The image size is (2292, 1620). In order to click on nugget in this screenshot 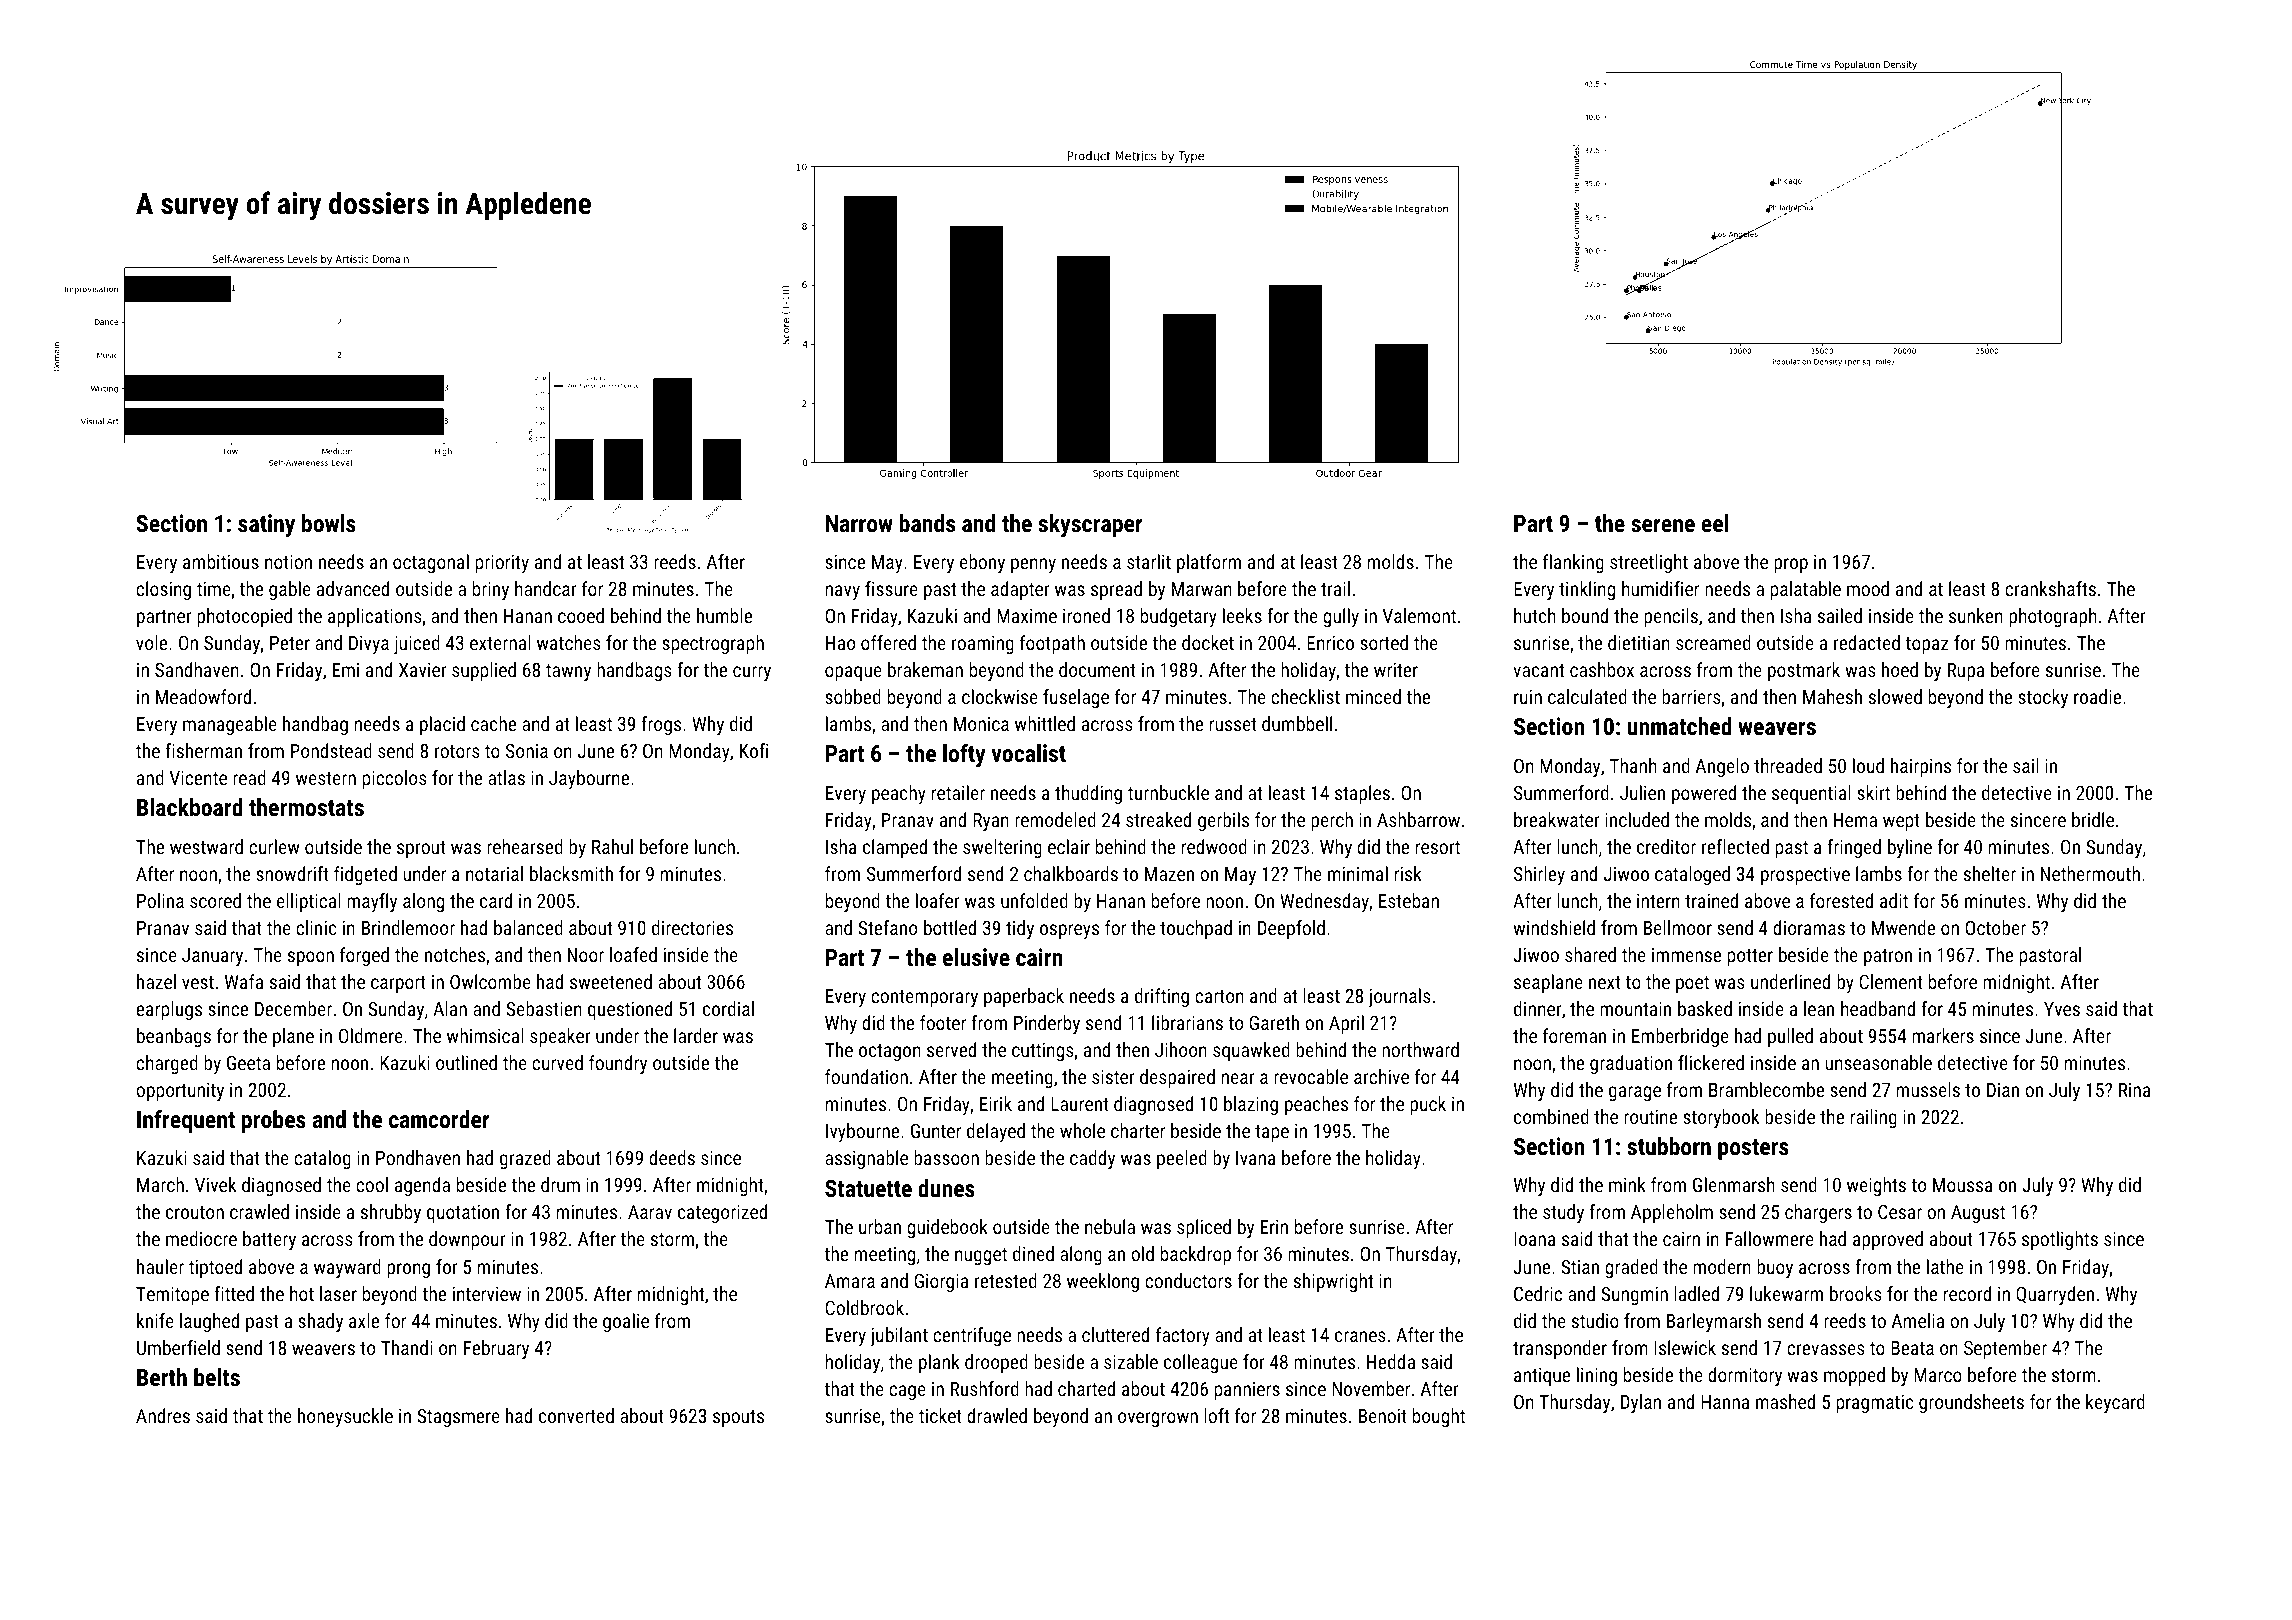, I will do `click(981, 1256)`.
